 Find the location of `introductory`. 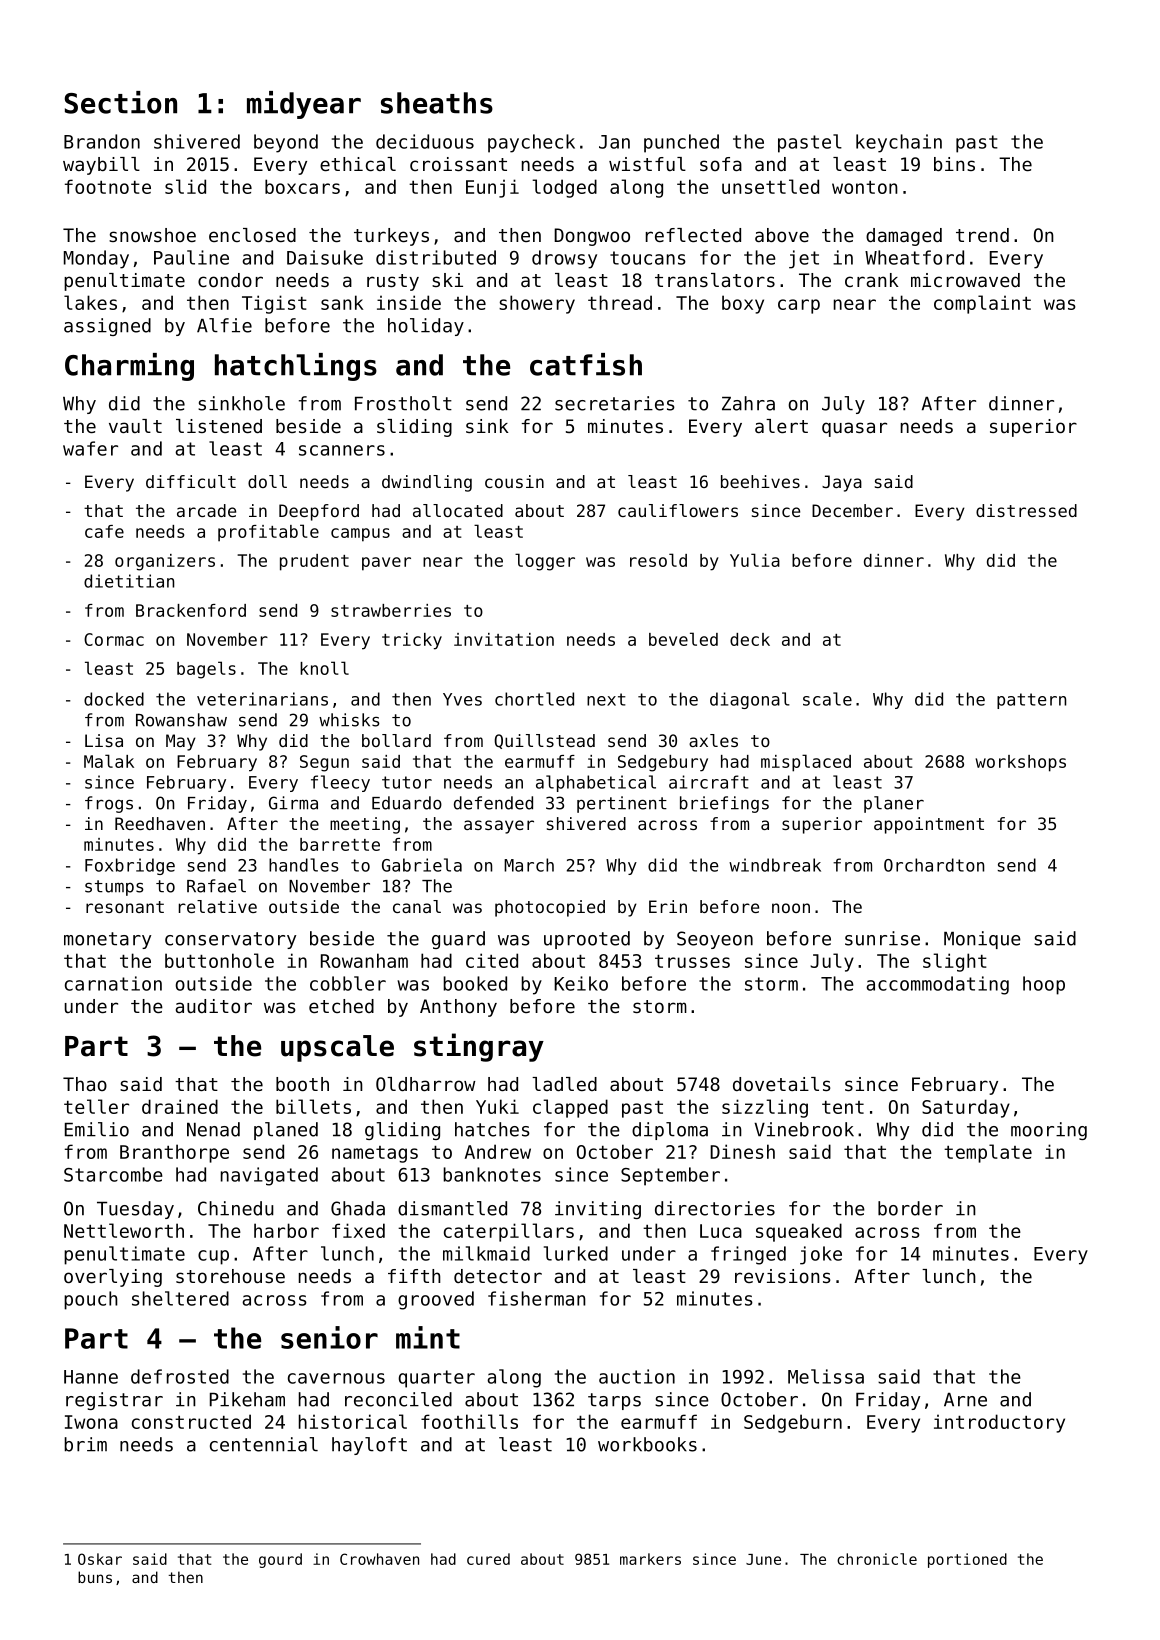

introductory is located at coordinates (999, 1423).
